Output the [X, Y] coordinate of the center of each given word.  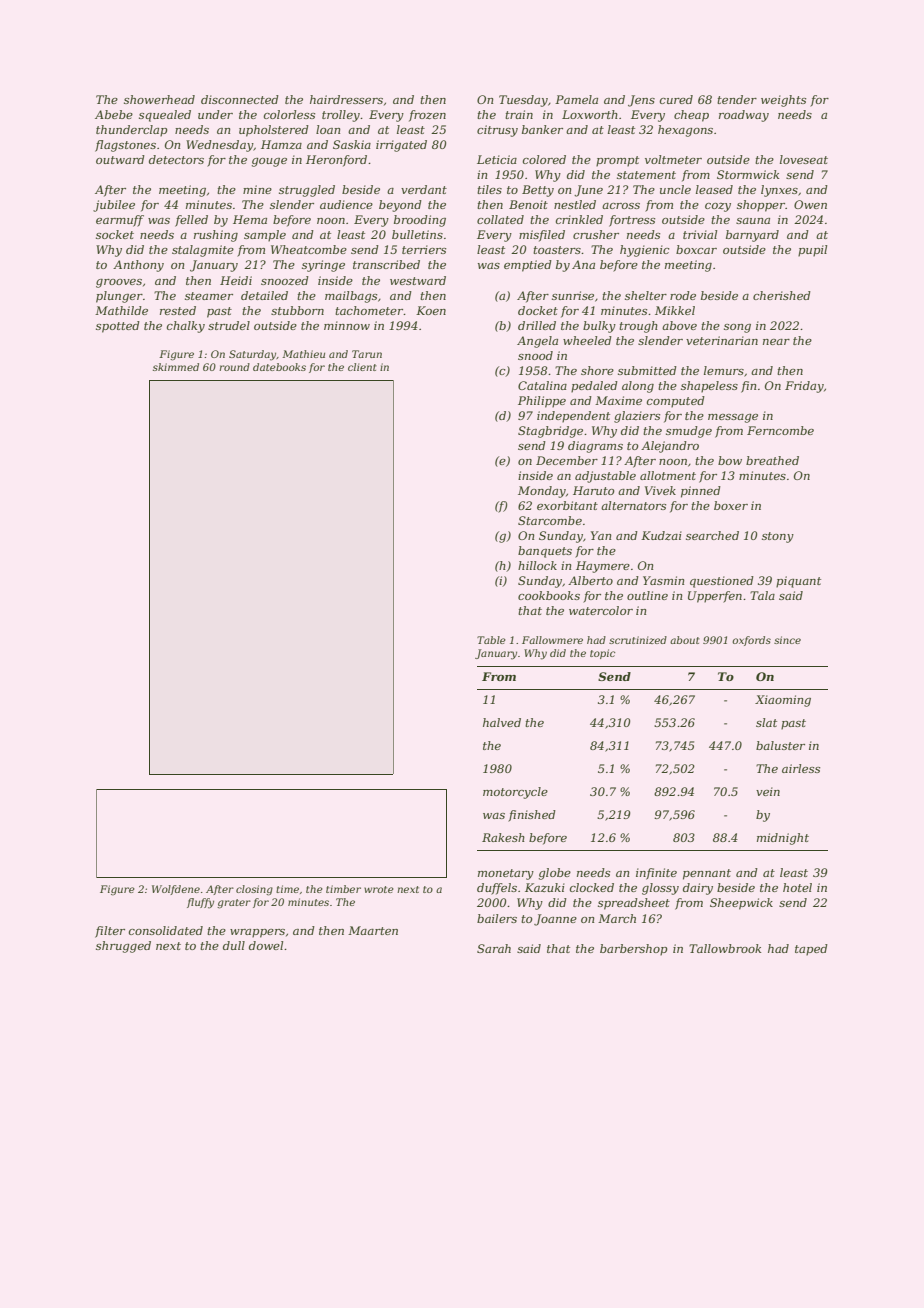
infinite [656, 874]
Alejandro [670, 447]
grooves [119, 283]
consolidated [166, 930]
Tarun [367, 354]
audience [346, 204]
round [234, 367]
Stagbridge [550, 432]
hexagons [685, 131]
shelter [646, 295]
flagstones [125, 146]
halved [502, 722]
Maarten [373, 930]
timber [343, 889]
